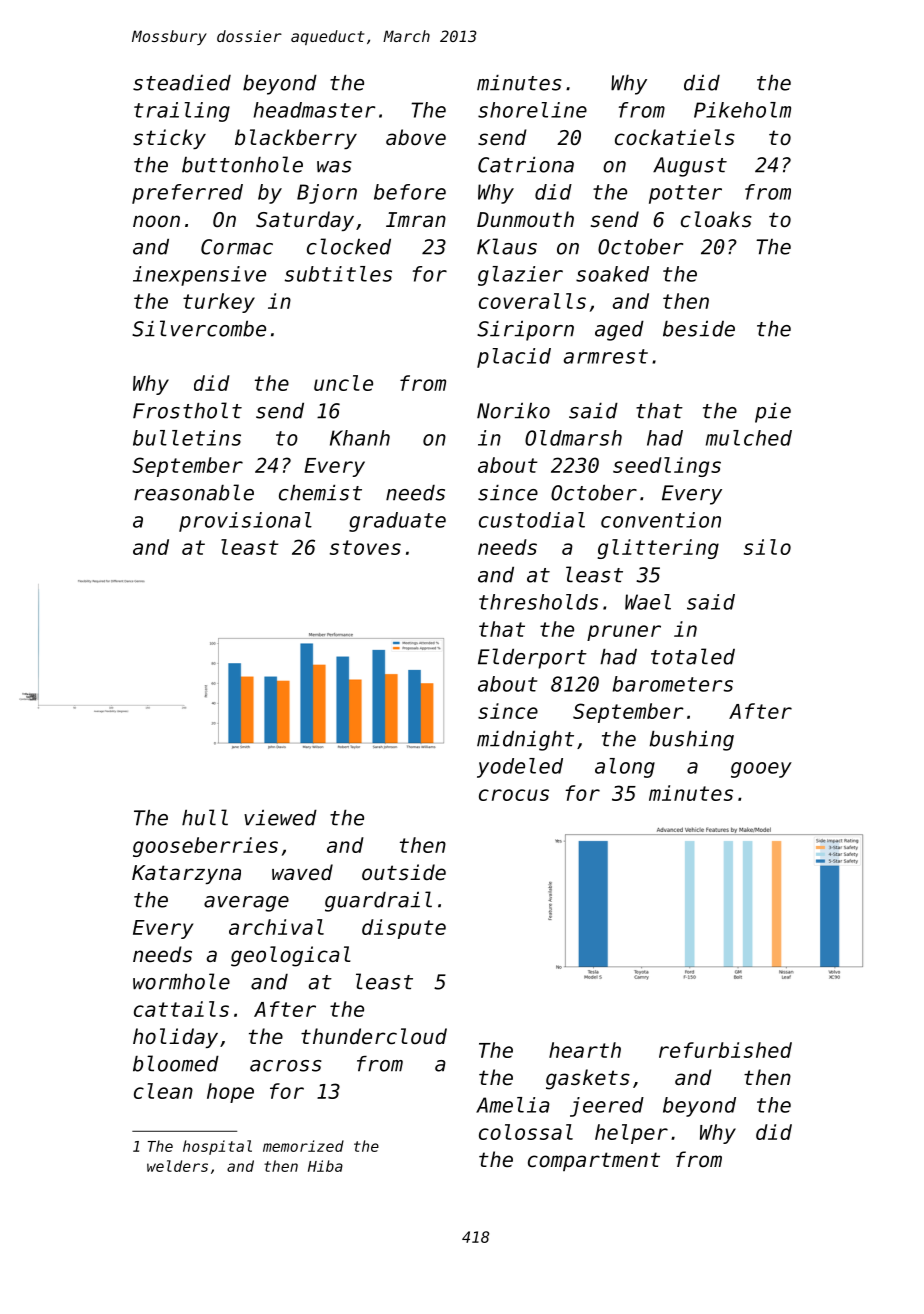 This screenshot has height=1314, width=924. Describe the element at coordinates (514, 795) in the screenshot. I see `crocus` at that location.
